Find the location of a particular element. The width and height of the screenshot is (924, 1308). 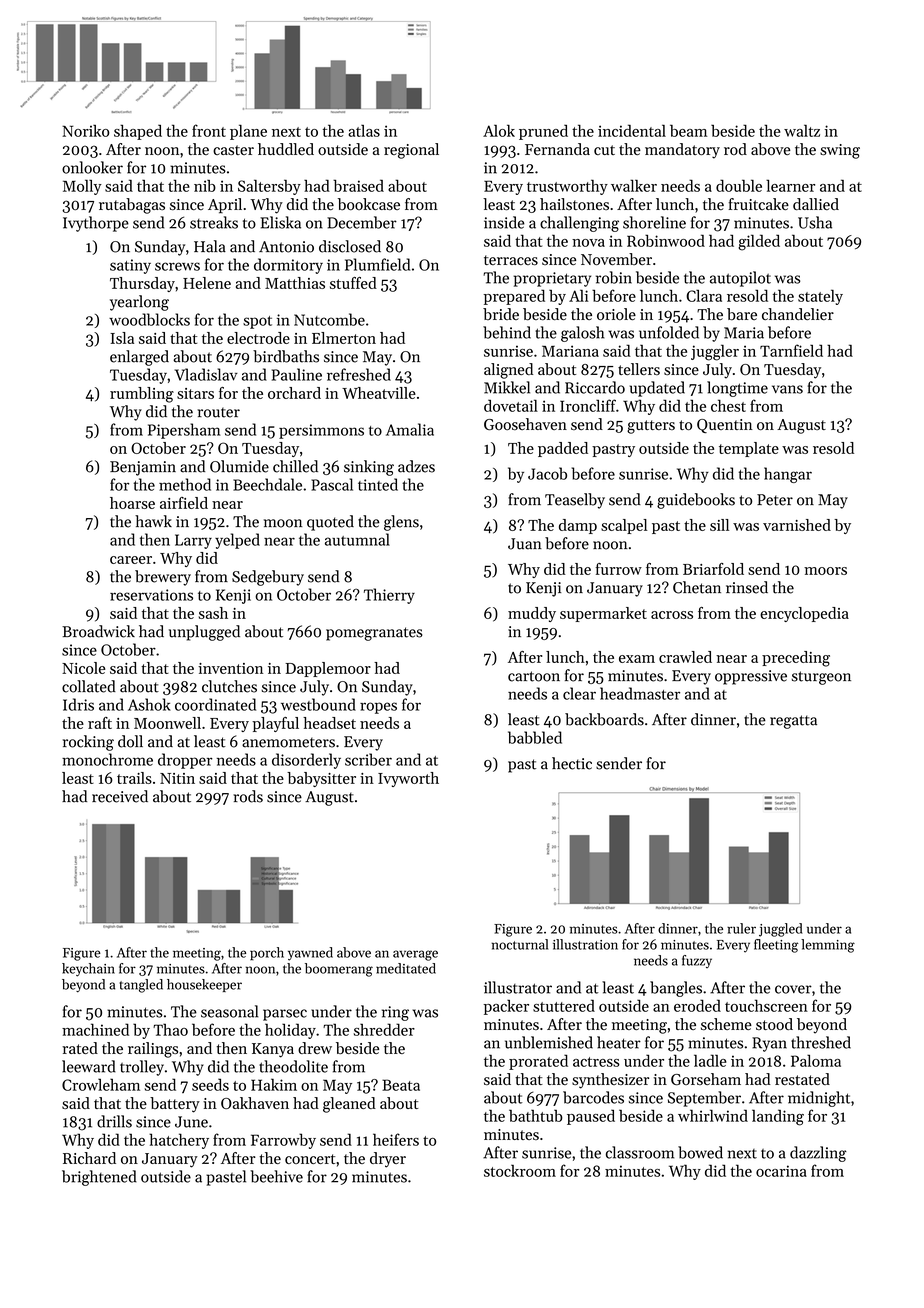

plane is located at coordinates (248, 132).
